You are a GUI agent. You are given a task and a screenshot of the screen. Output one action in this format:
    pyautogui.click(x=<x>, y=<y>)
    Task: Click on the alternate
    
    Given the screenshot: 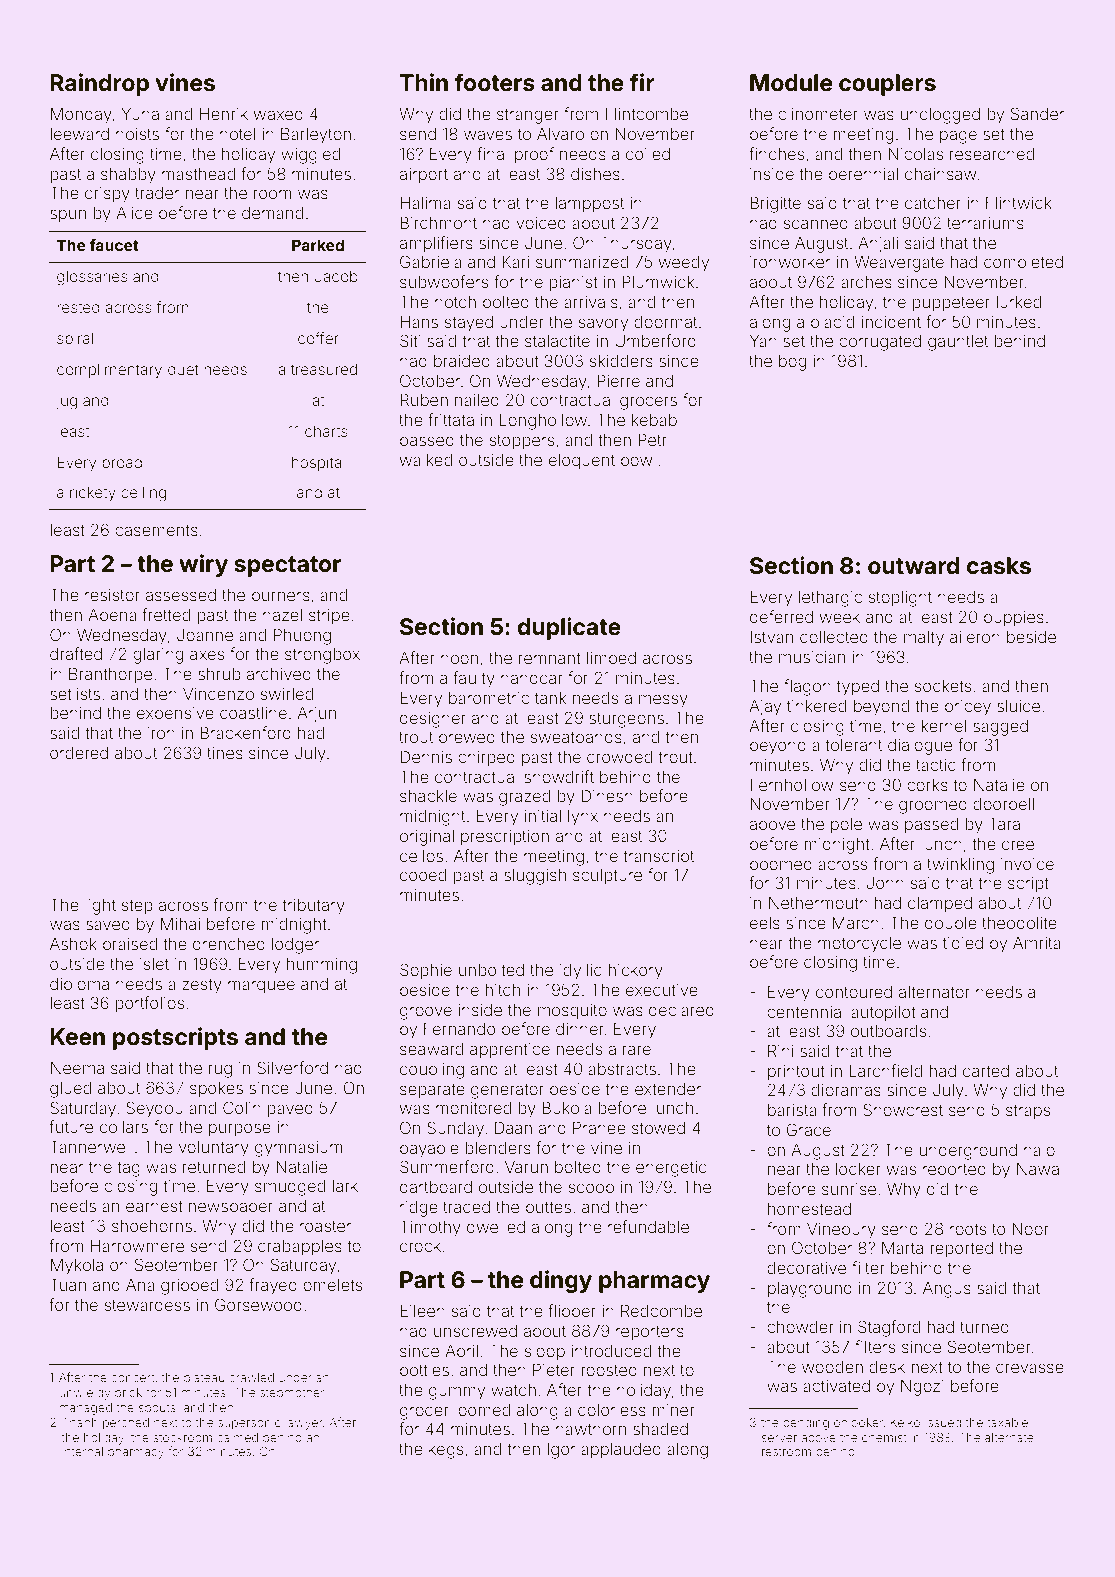 What is the action you would take?
    pyautogui.click(x=1009, y=1437)
